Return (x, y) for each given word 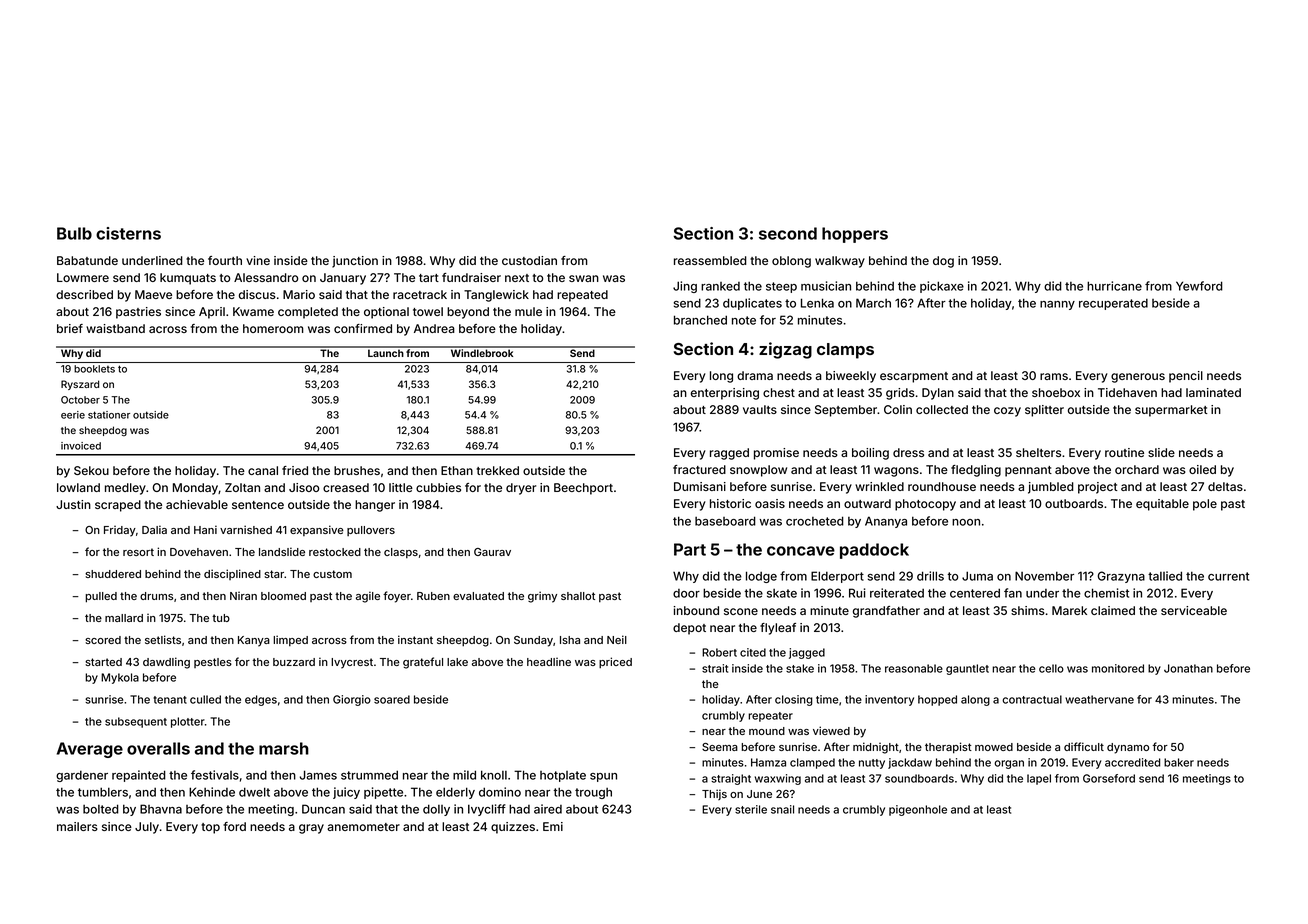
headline (549, 661)
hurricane (1114, 286)
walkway (840, 262)
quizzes (513, 828)
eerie (73, 415)
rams (1054, 376)
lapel (1039, 779)
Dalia (154, 529)
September (846, 411)
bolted (101, 809)
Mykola (120, 678)
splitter (1044, 411)
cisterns (128, 233)
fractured (699, 469)
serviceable (1194, 610)
